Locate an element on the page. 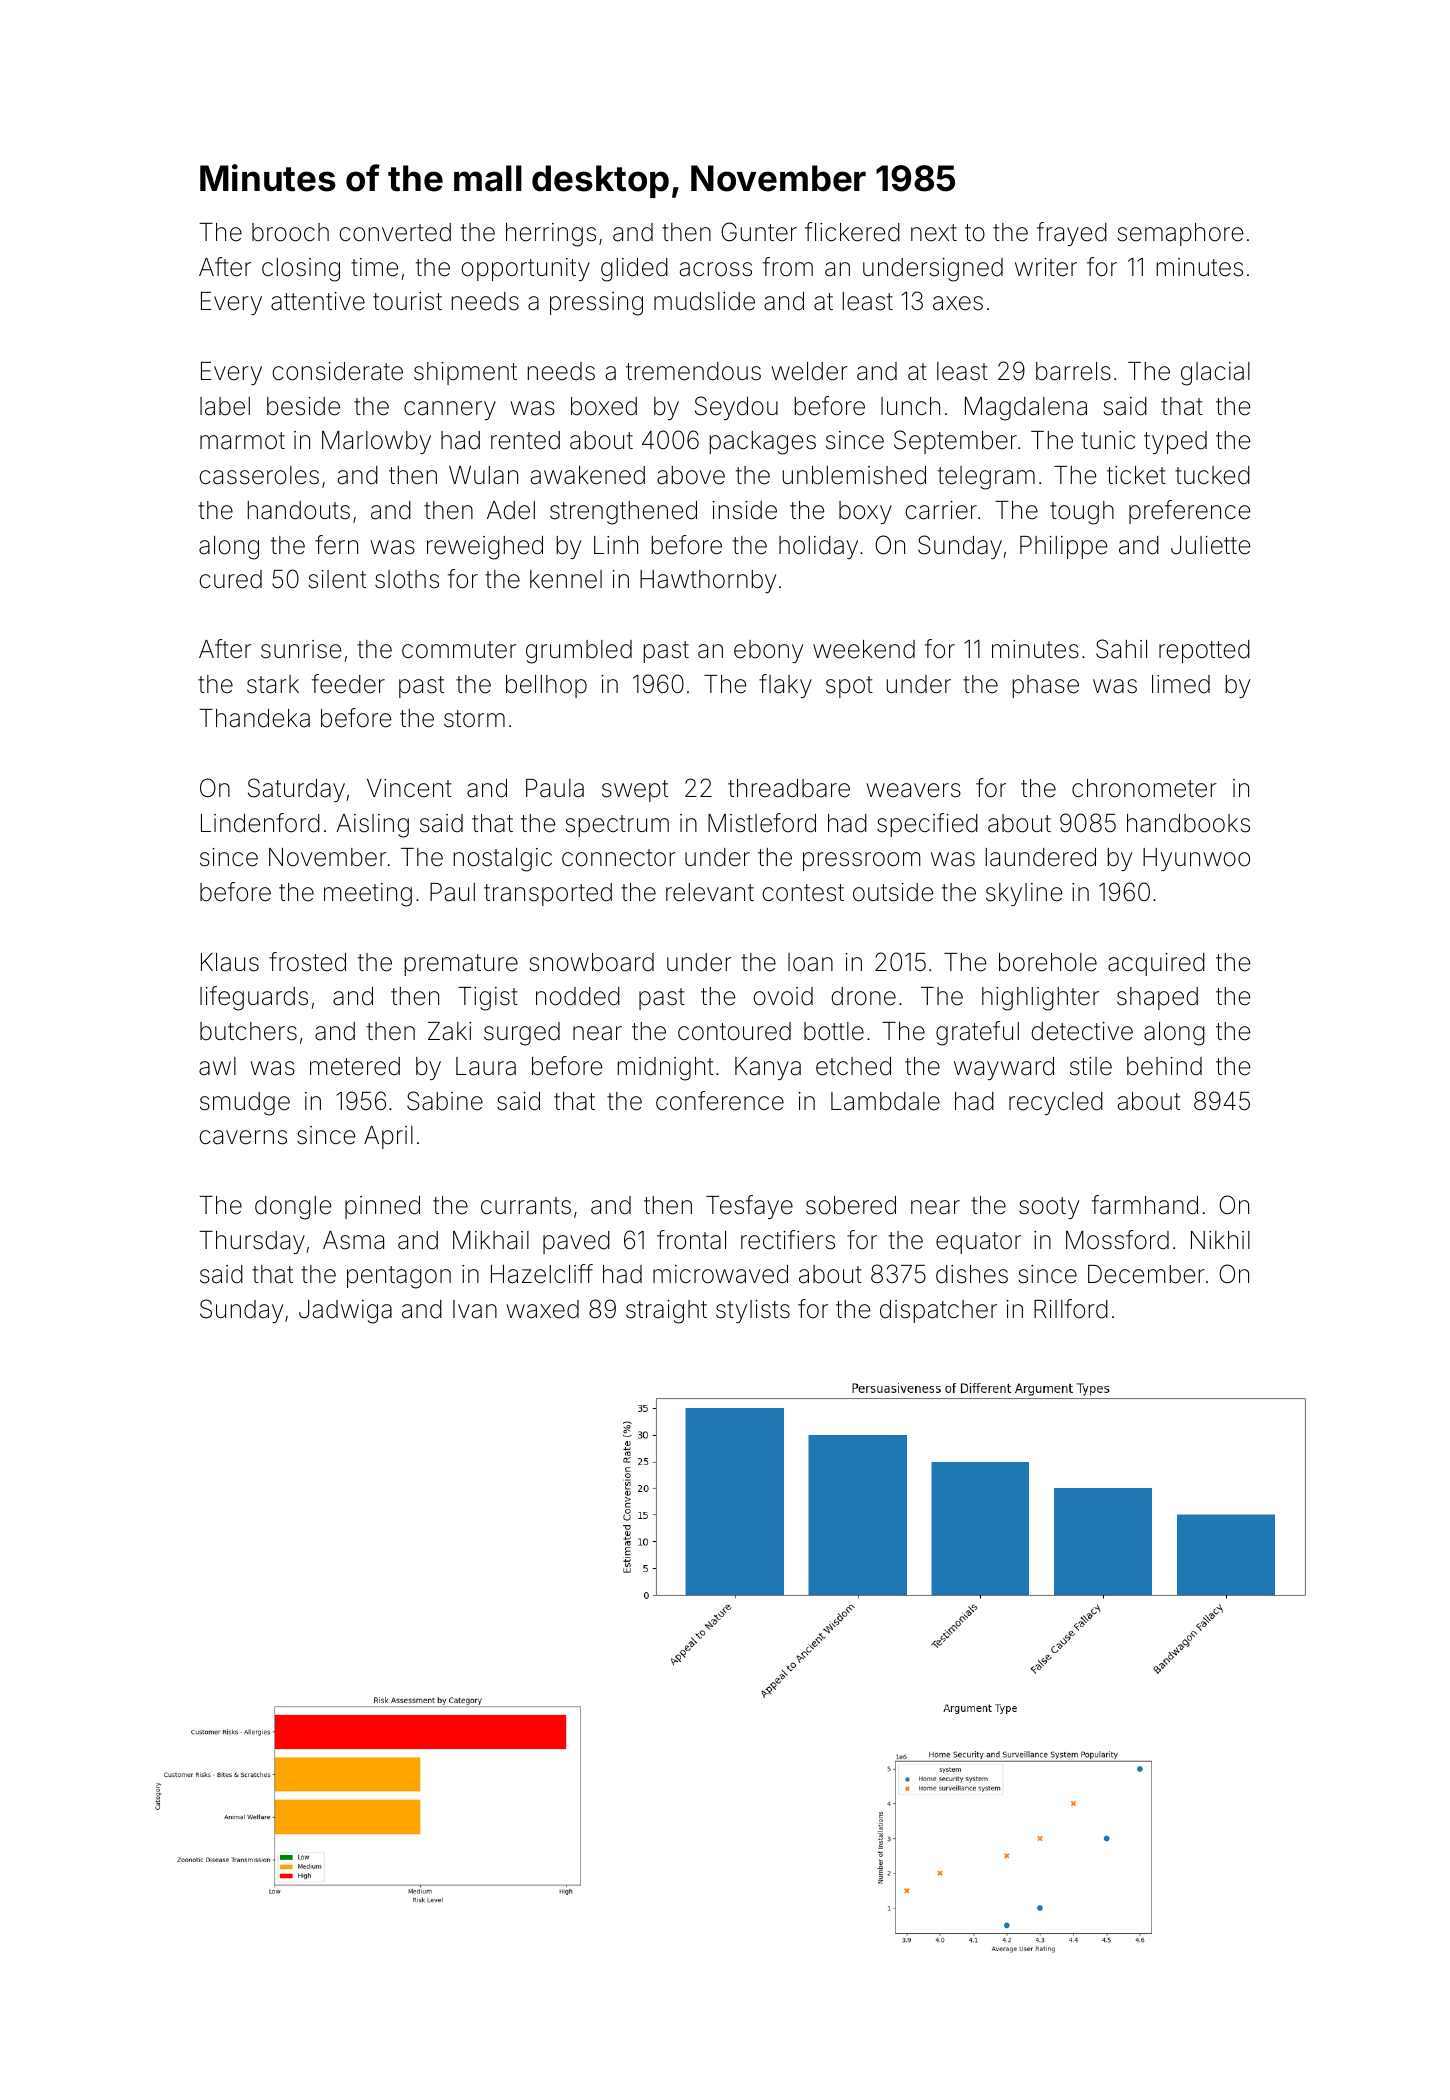  holiday is located at coordinates (818, 547).
